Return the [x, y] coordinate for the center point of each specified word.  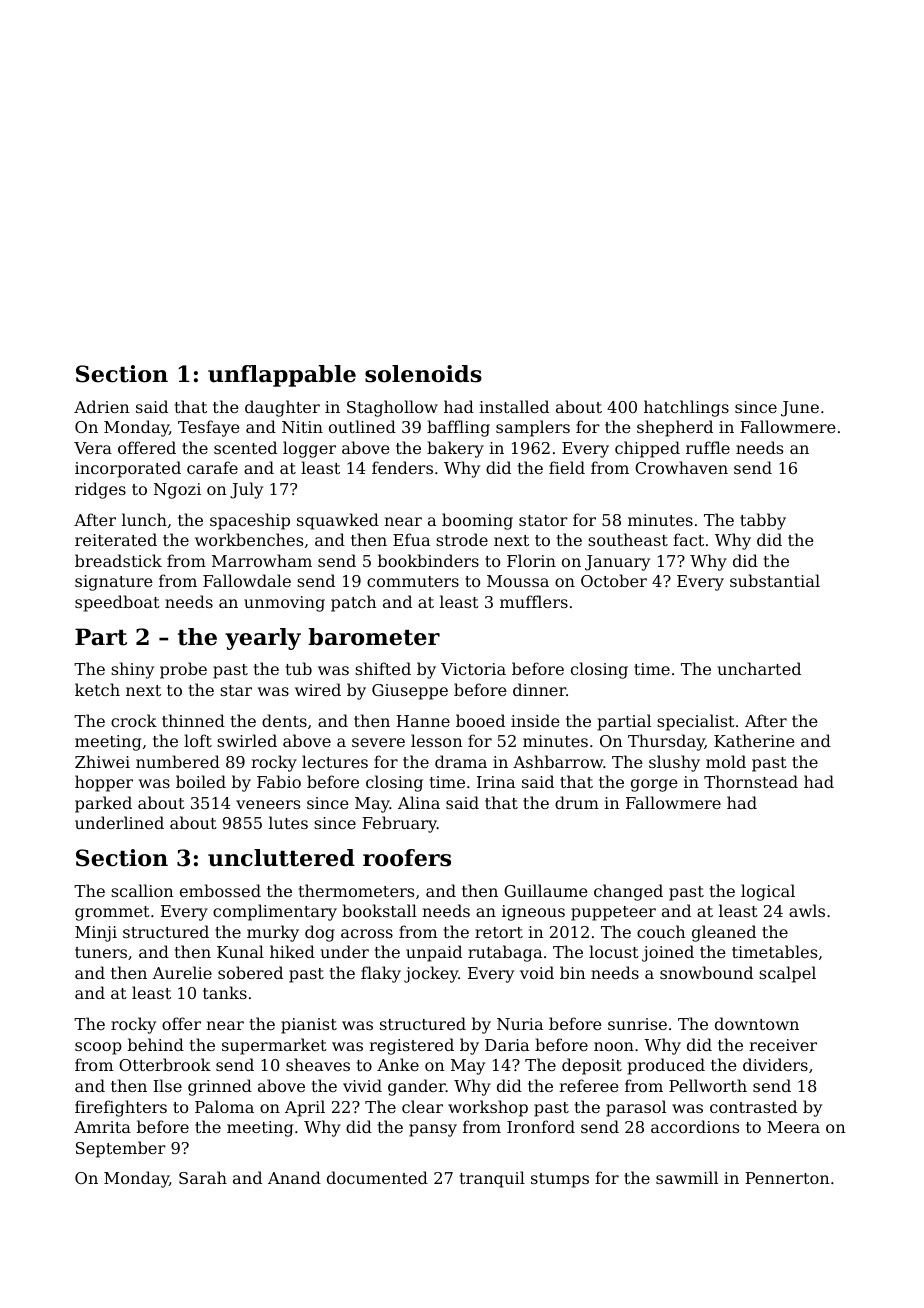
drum [577, 802]
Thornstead [751, 781]
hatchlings [686, 408]
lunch [144, 519]
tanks [225, 992]
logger [309, 449]
